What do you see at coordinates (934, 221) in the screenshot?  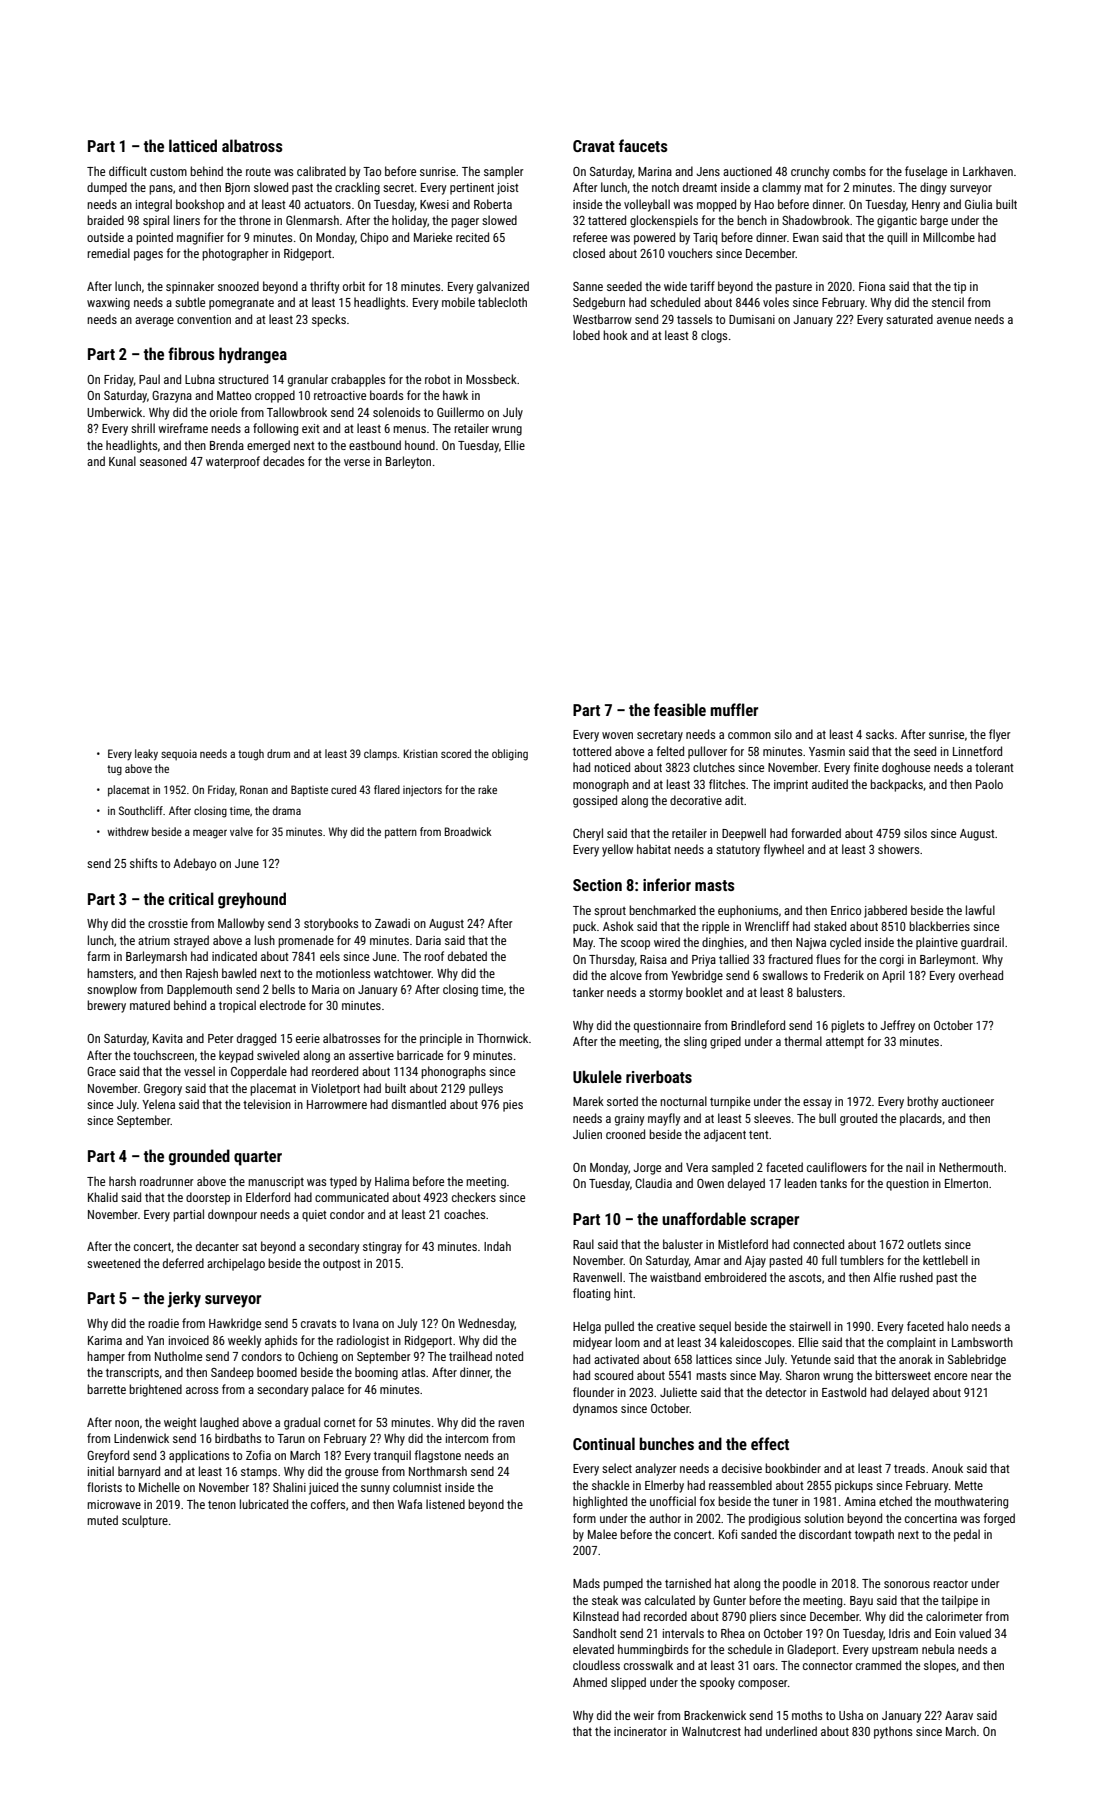 I see `barge` at bounding box center [934, 221].
